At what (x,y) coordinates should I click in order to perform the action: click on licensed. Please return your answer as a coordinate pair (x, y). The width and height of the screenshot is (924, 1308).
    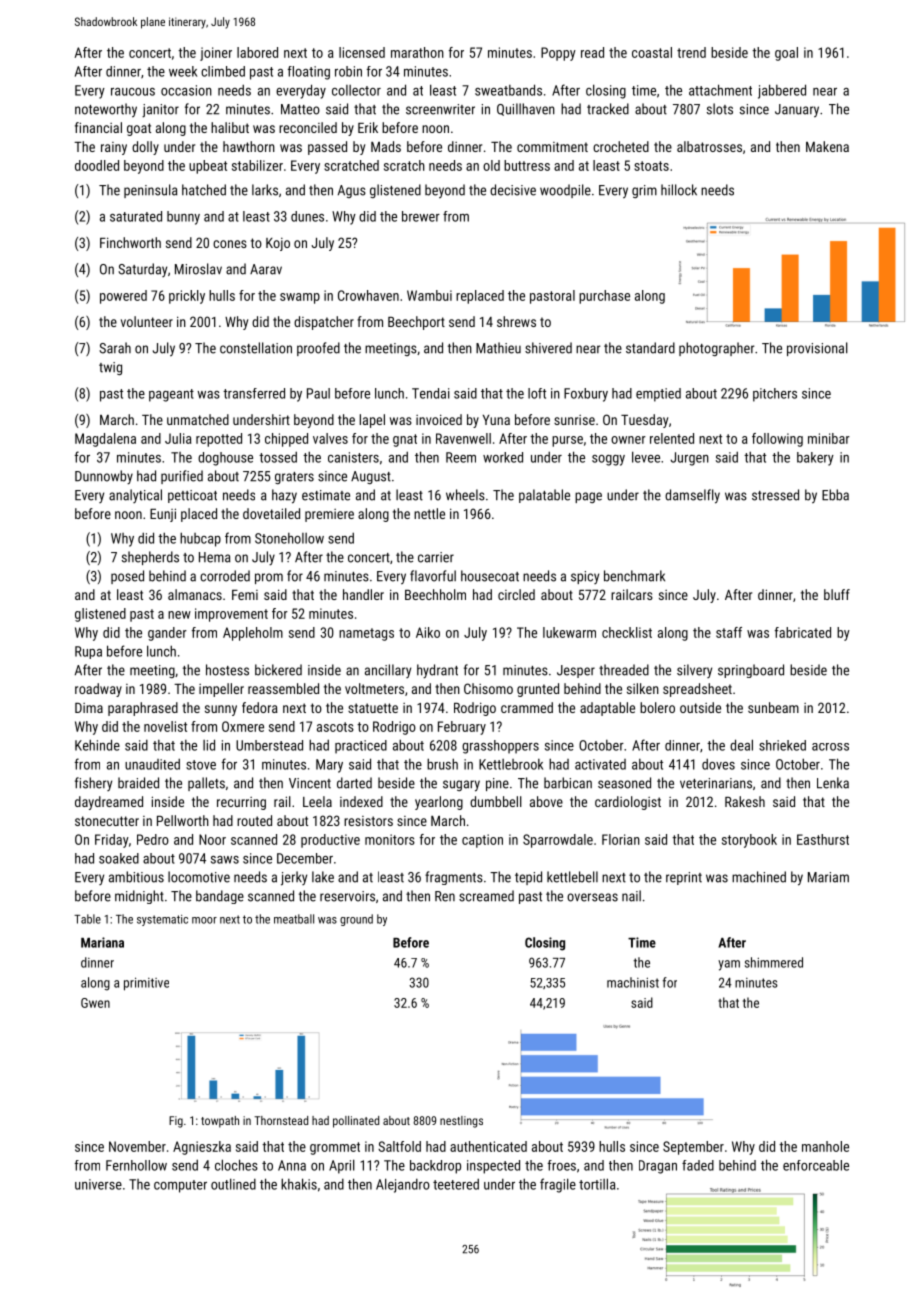
    Looking at the image, I should click on (362, 52).
